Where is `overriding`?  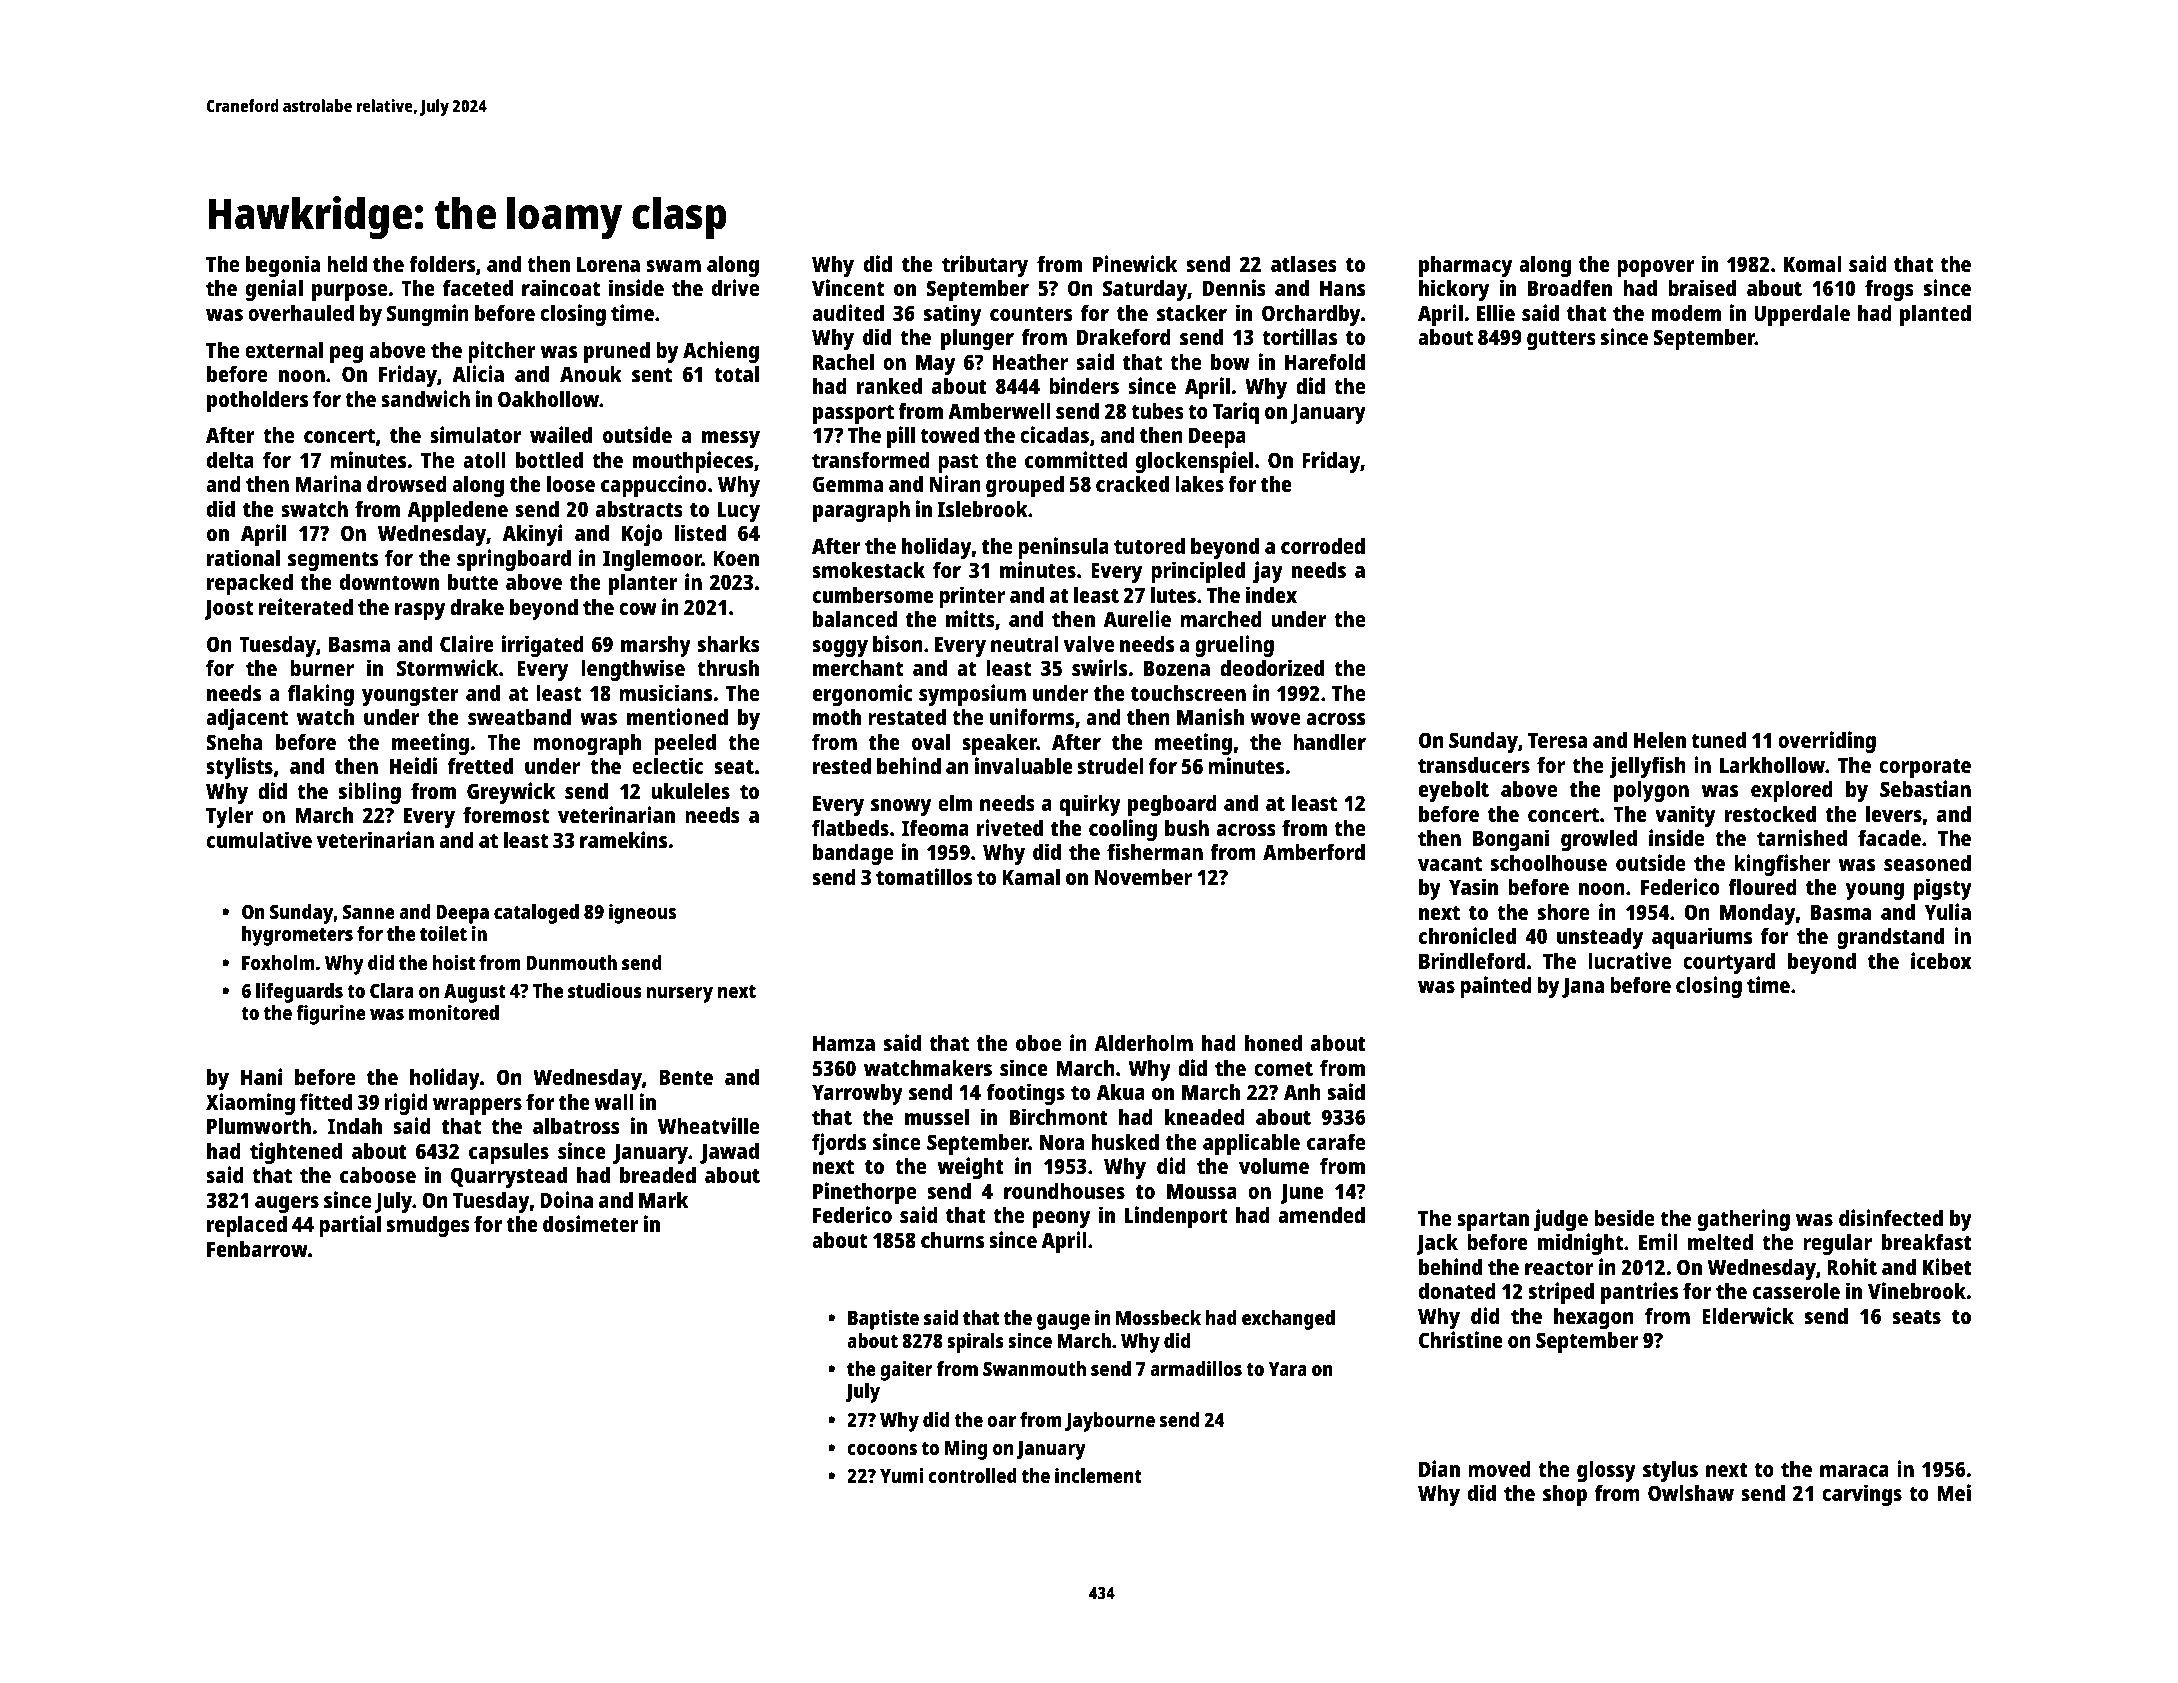 overriding is located at coordinates (1827, 742).
